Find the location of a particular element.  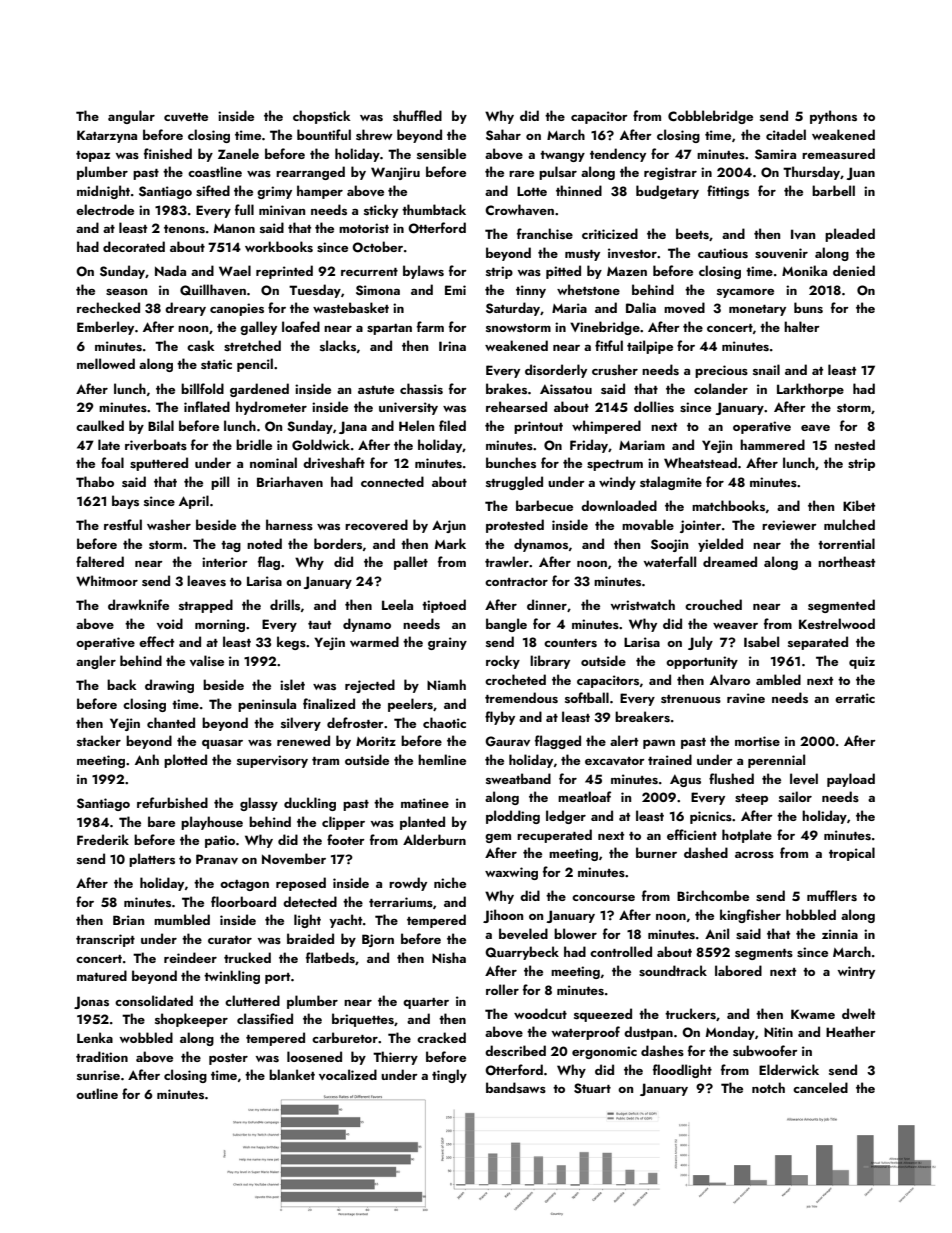

outline is located at coordinates (97, 1093).
